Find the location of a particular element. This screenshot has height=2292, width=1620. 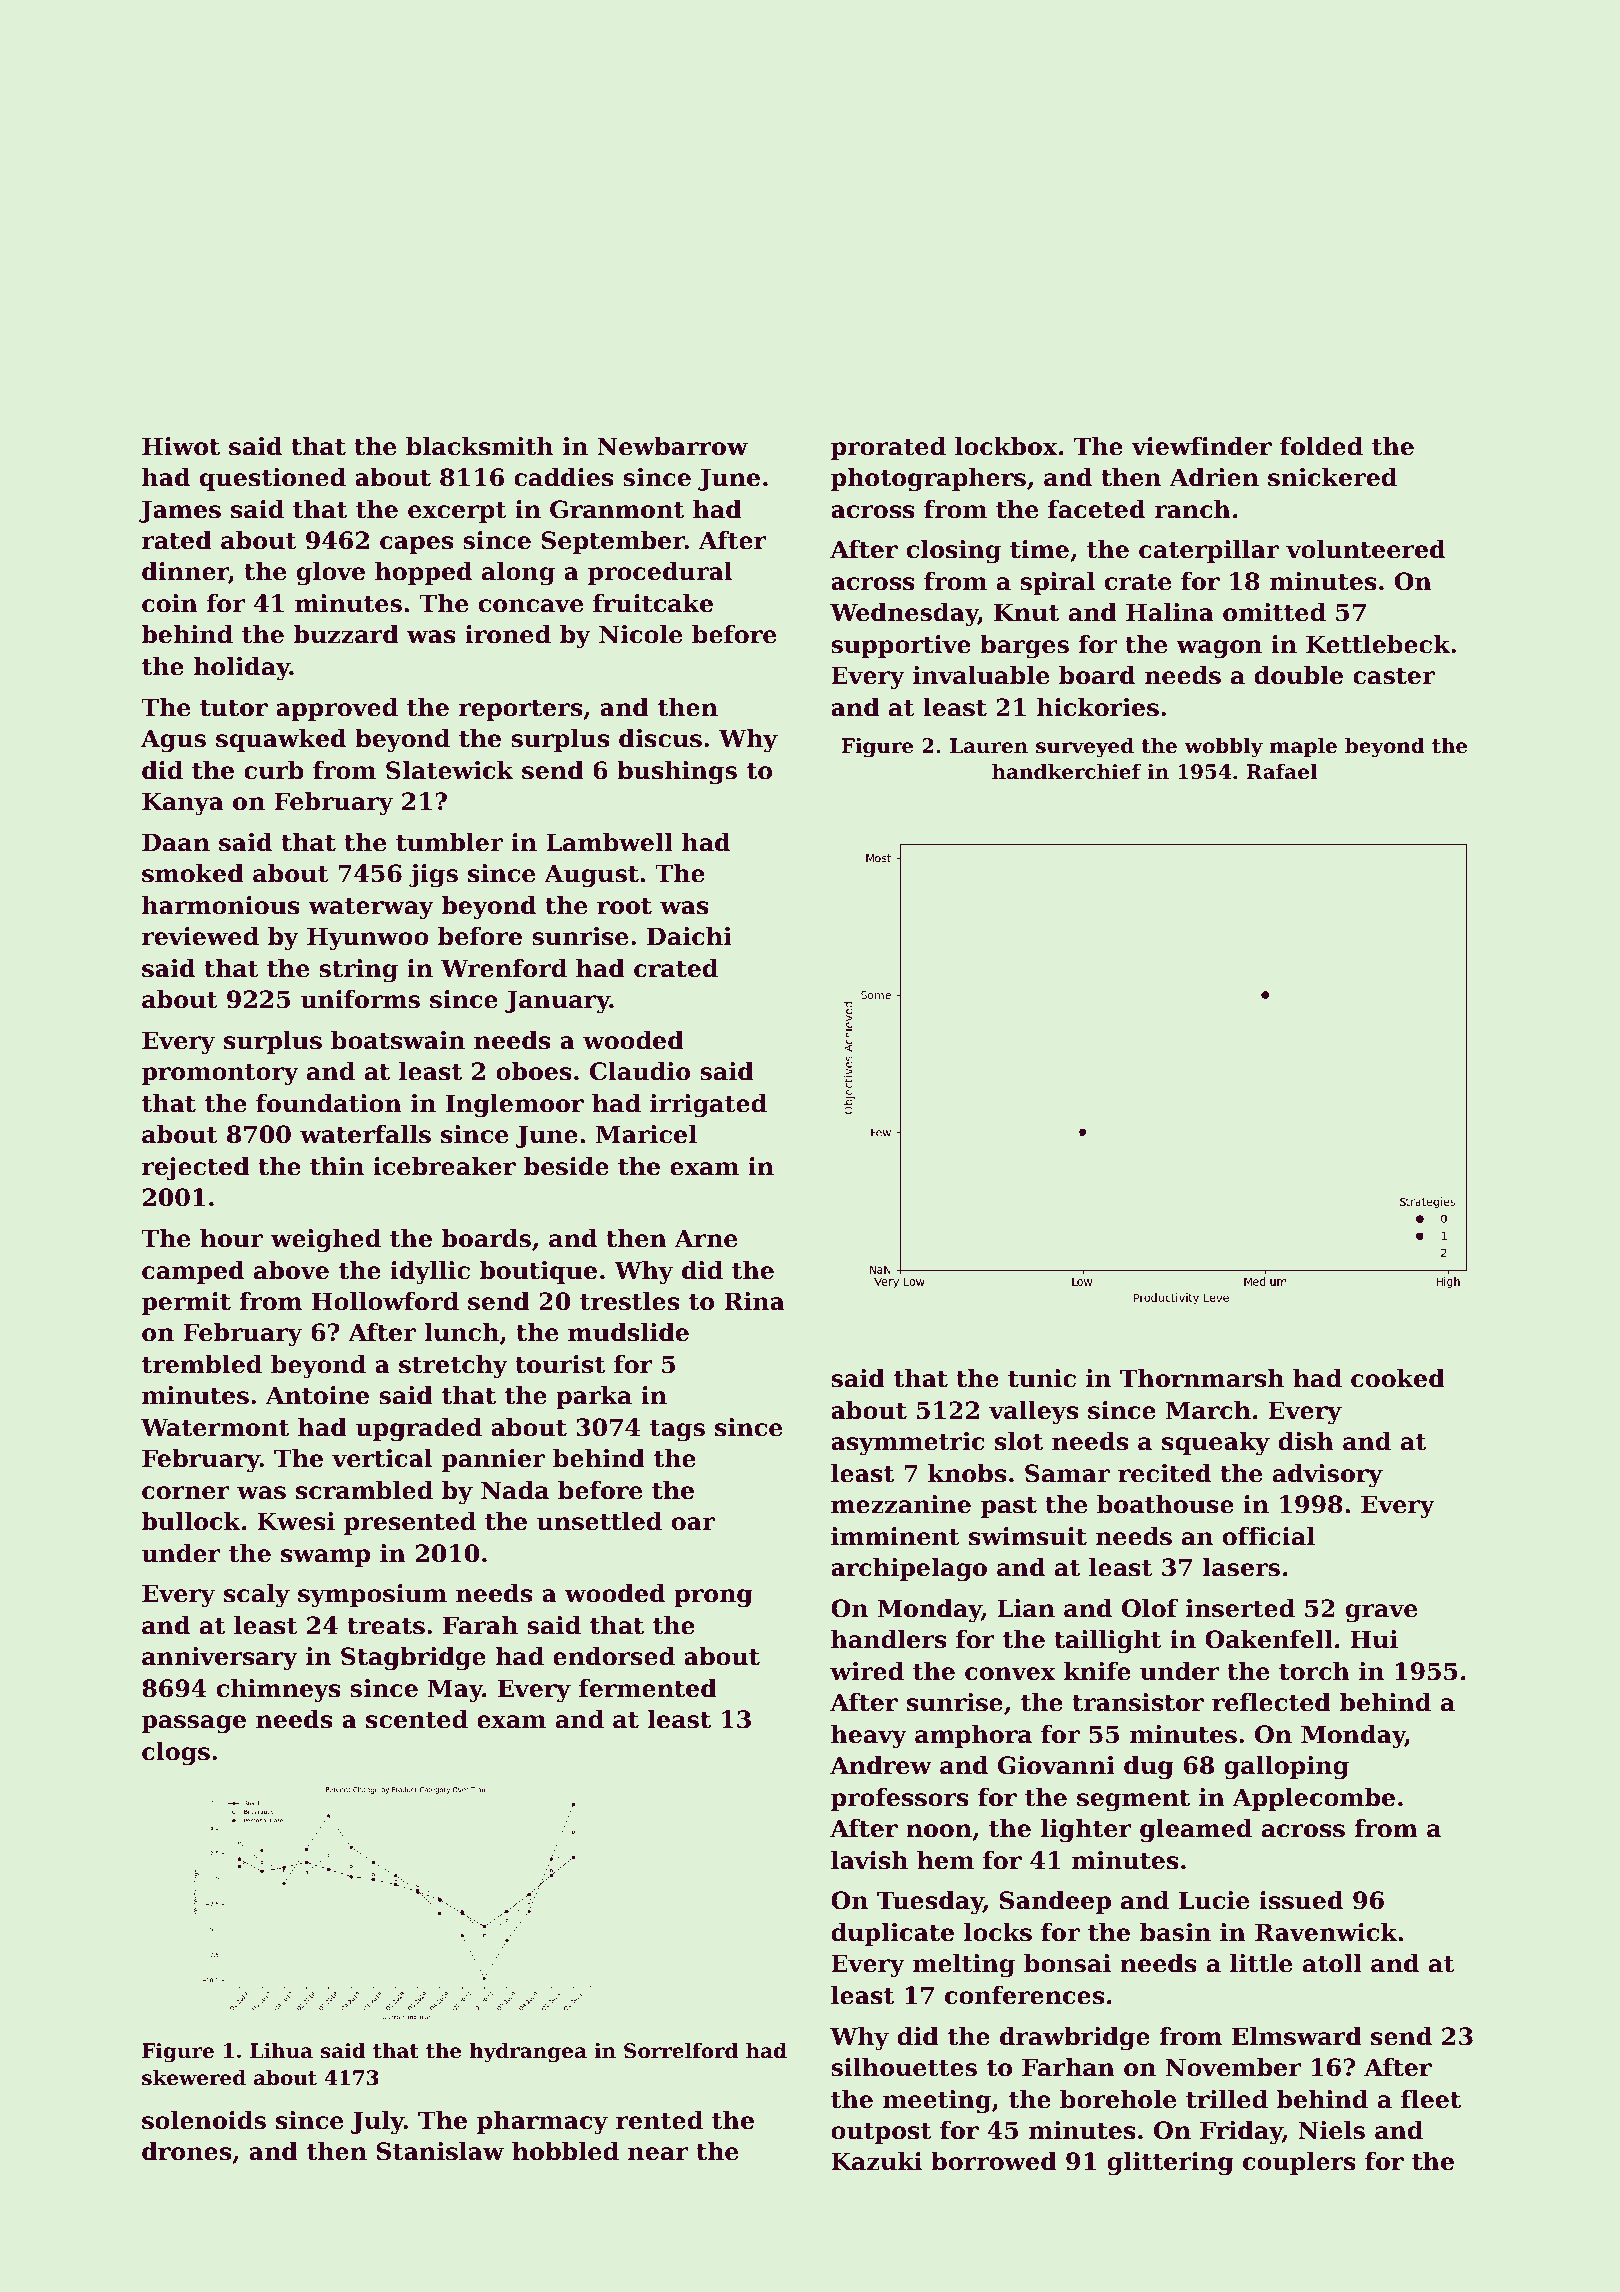

faceted is located at coordinates (1096, 509).
